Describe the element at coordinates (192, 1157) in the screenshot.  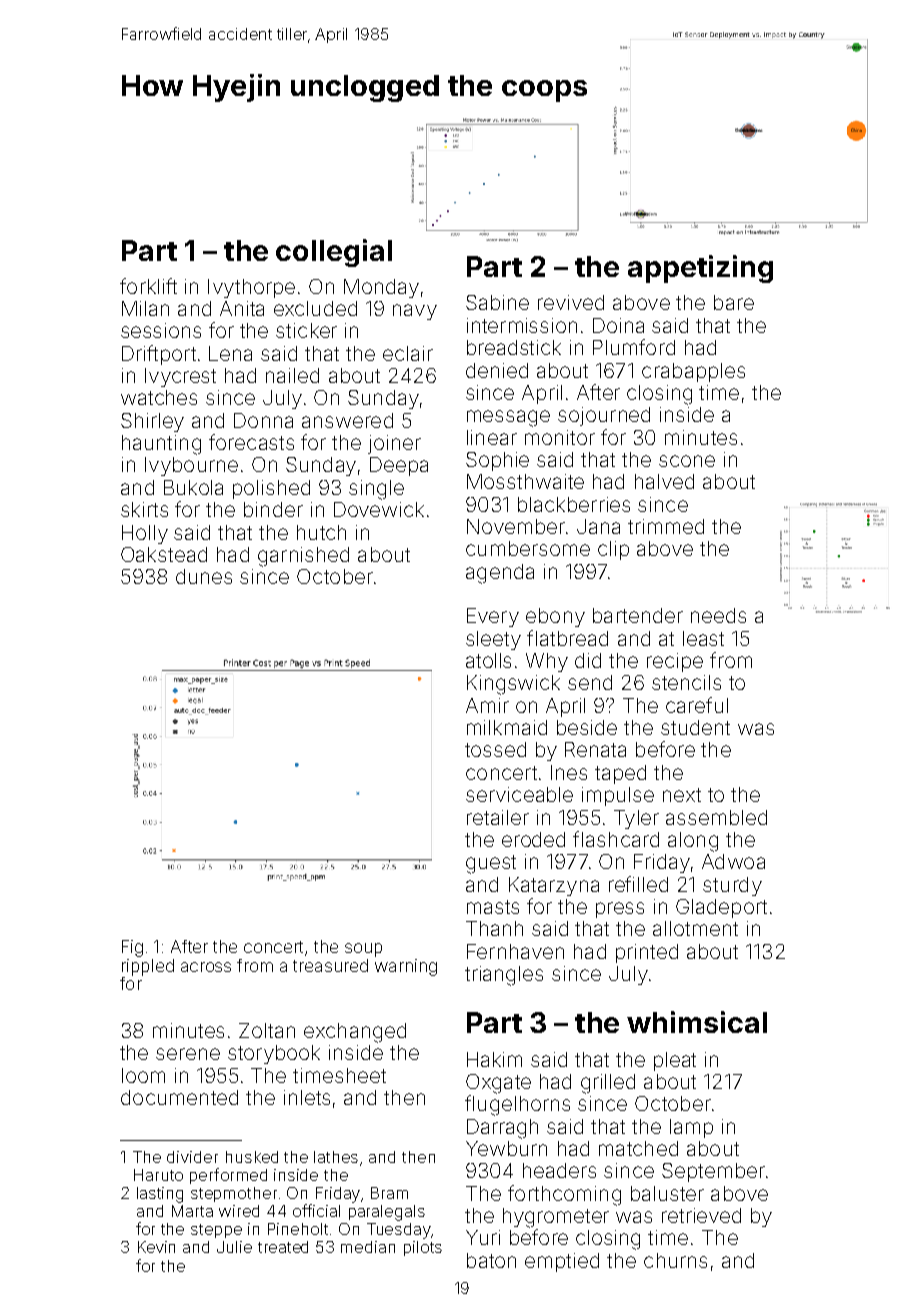
I see `divider` at that location.
